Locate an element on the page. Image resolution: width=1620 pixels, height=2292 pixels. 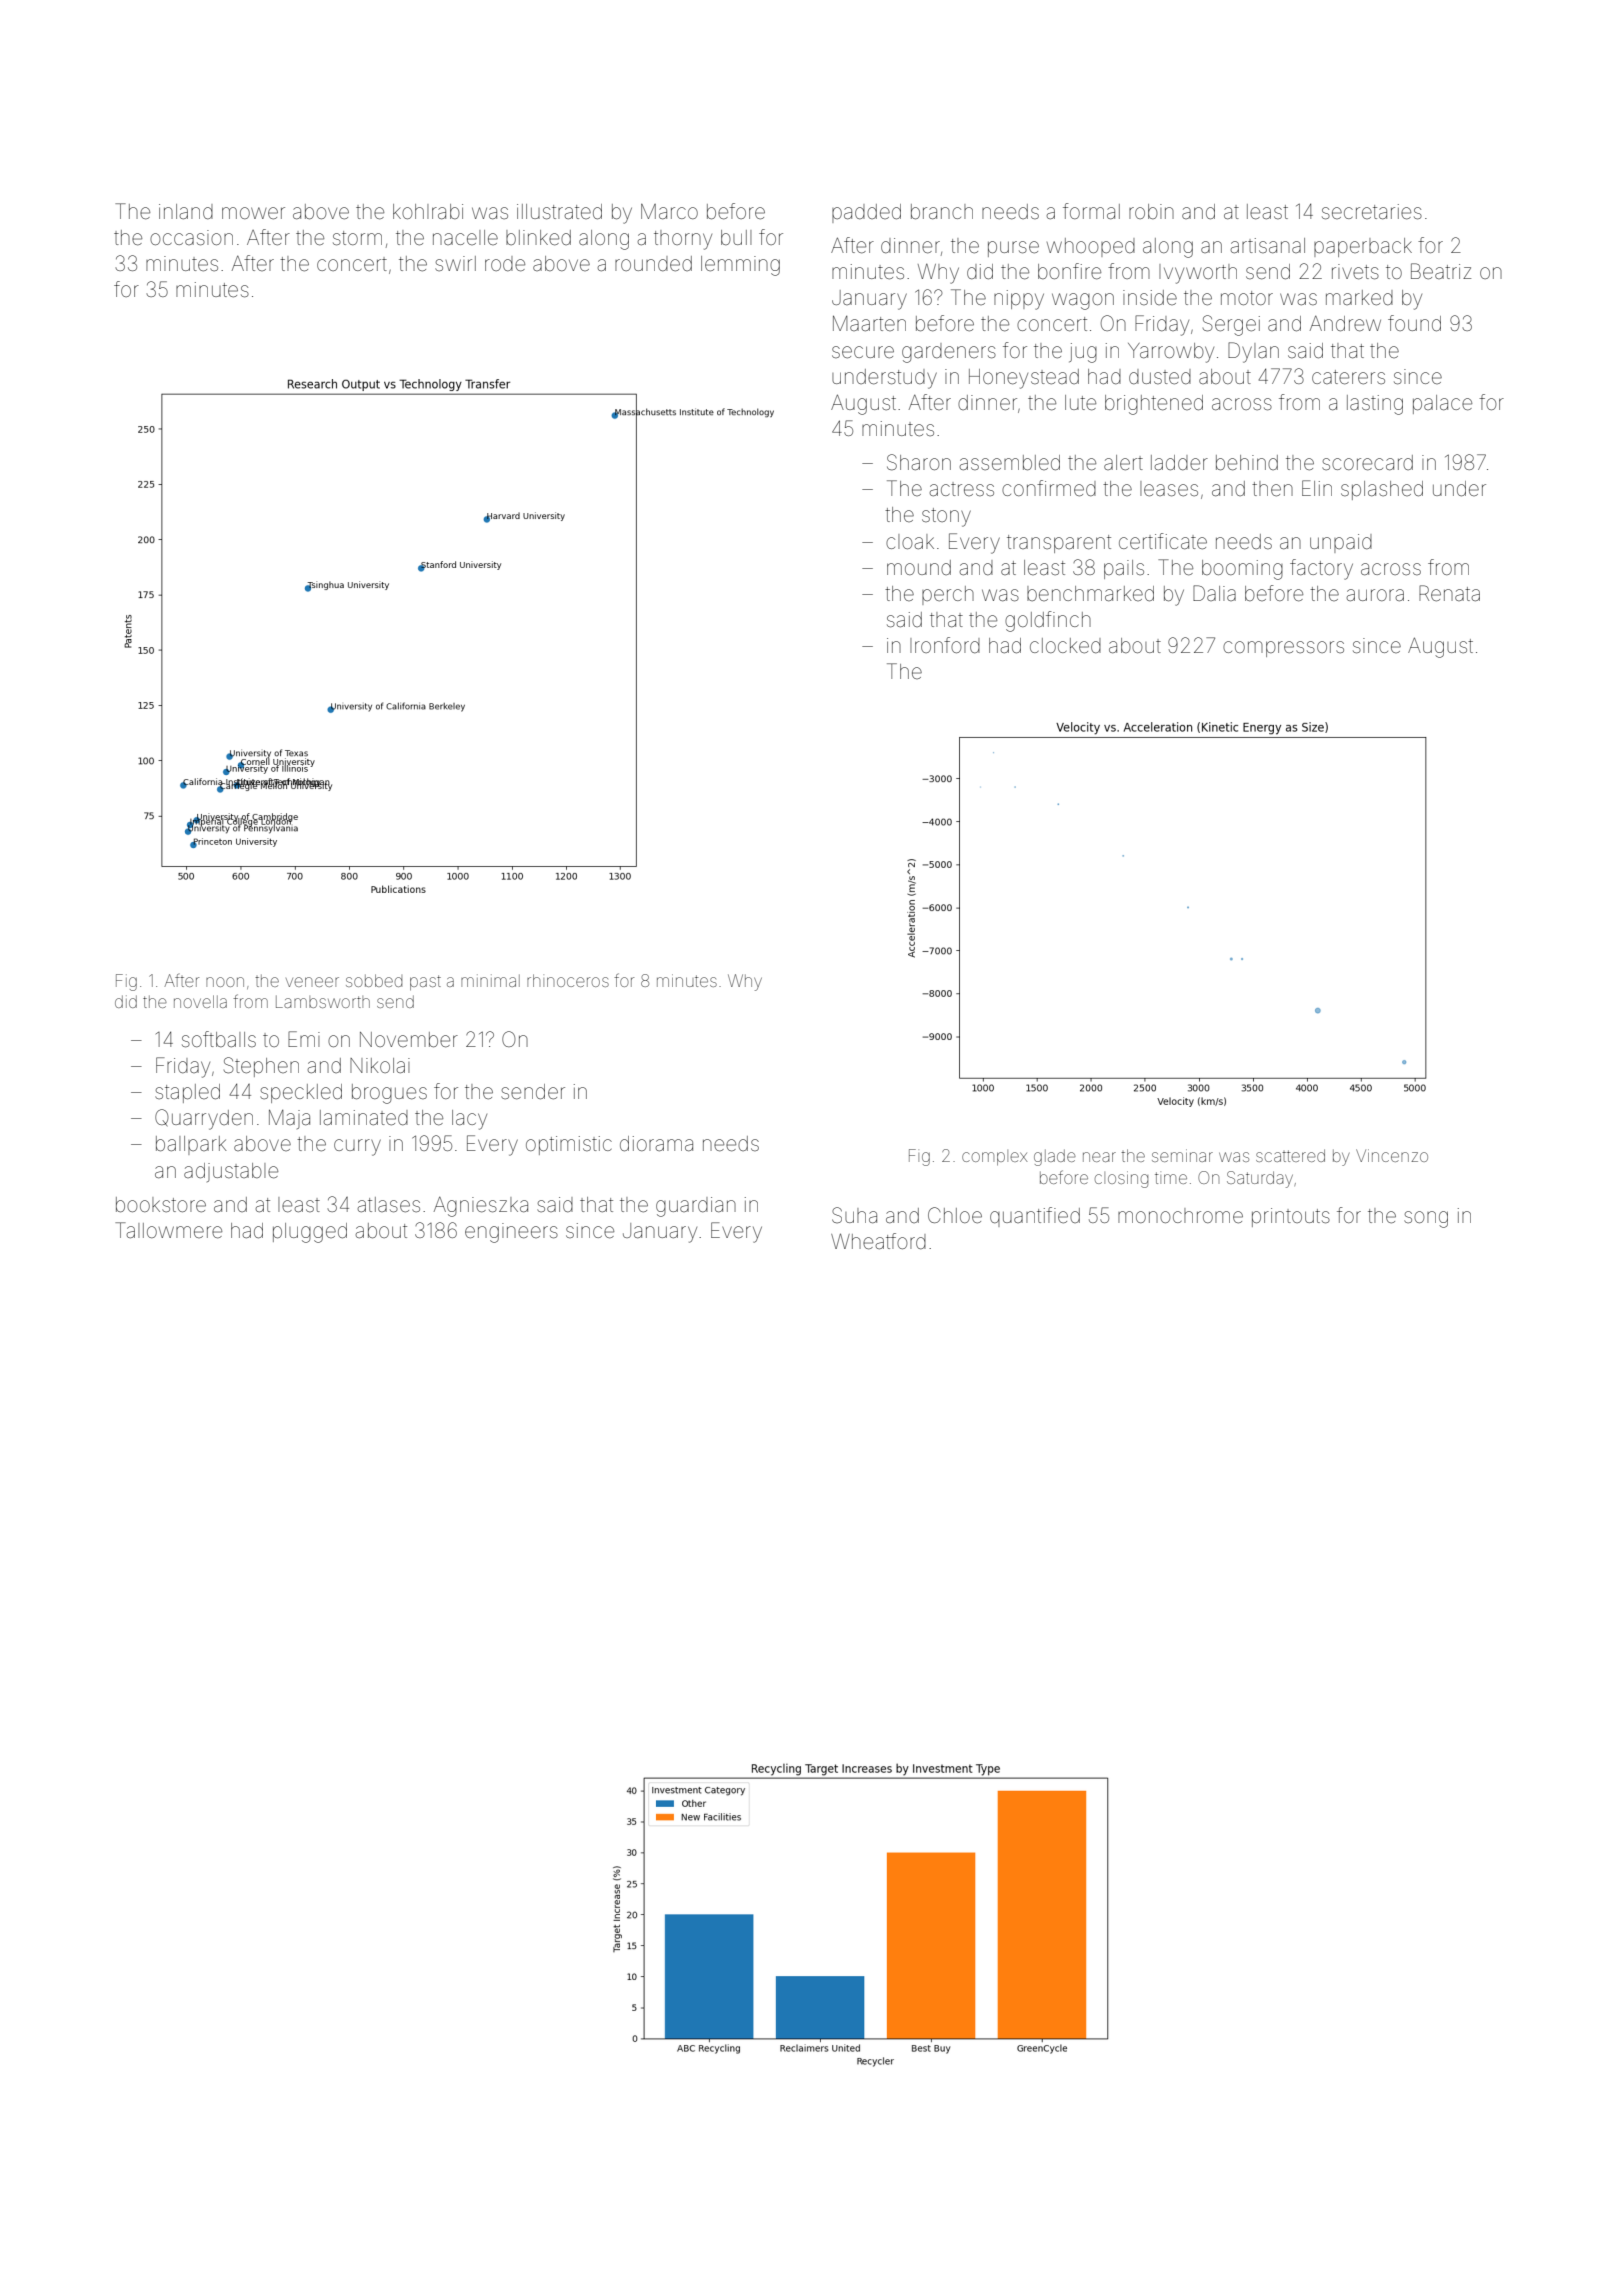
compressors is located at coordinates (1283, 649).
